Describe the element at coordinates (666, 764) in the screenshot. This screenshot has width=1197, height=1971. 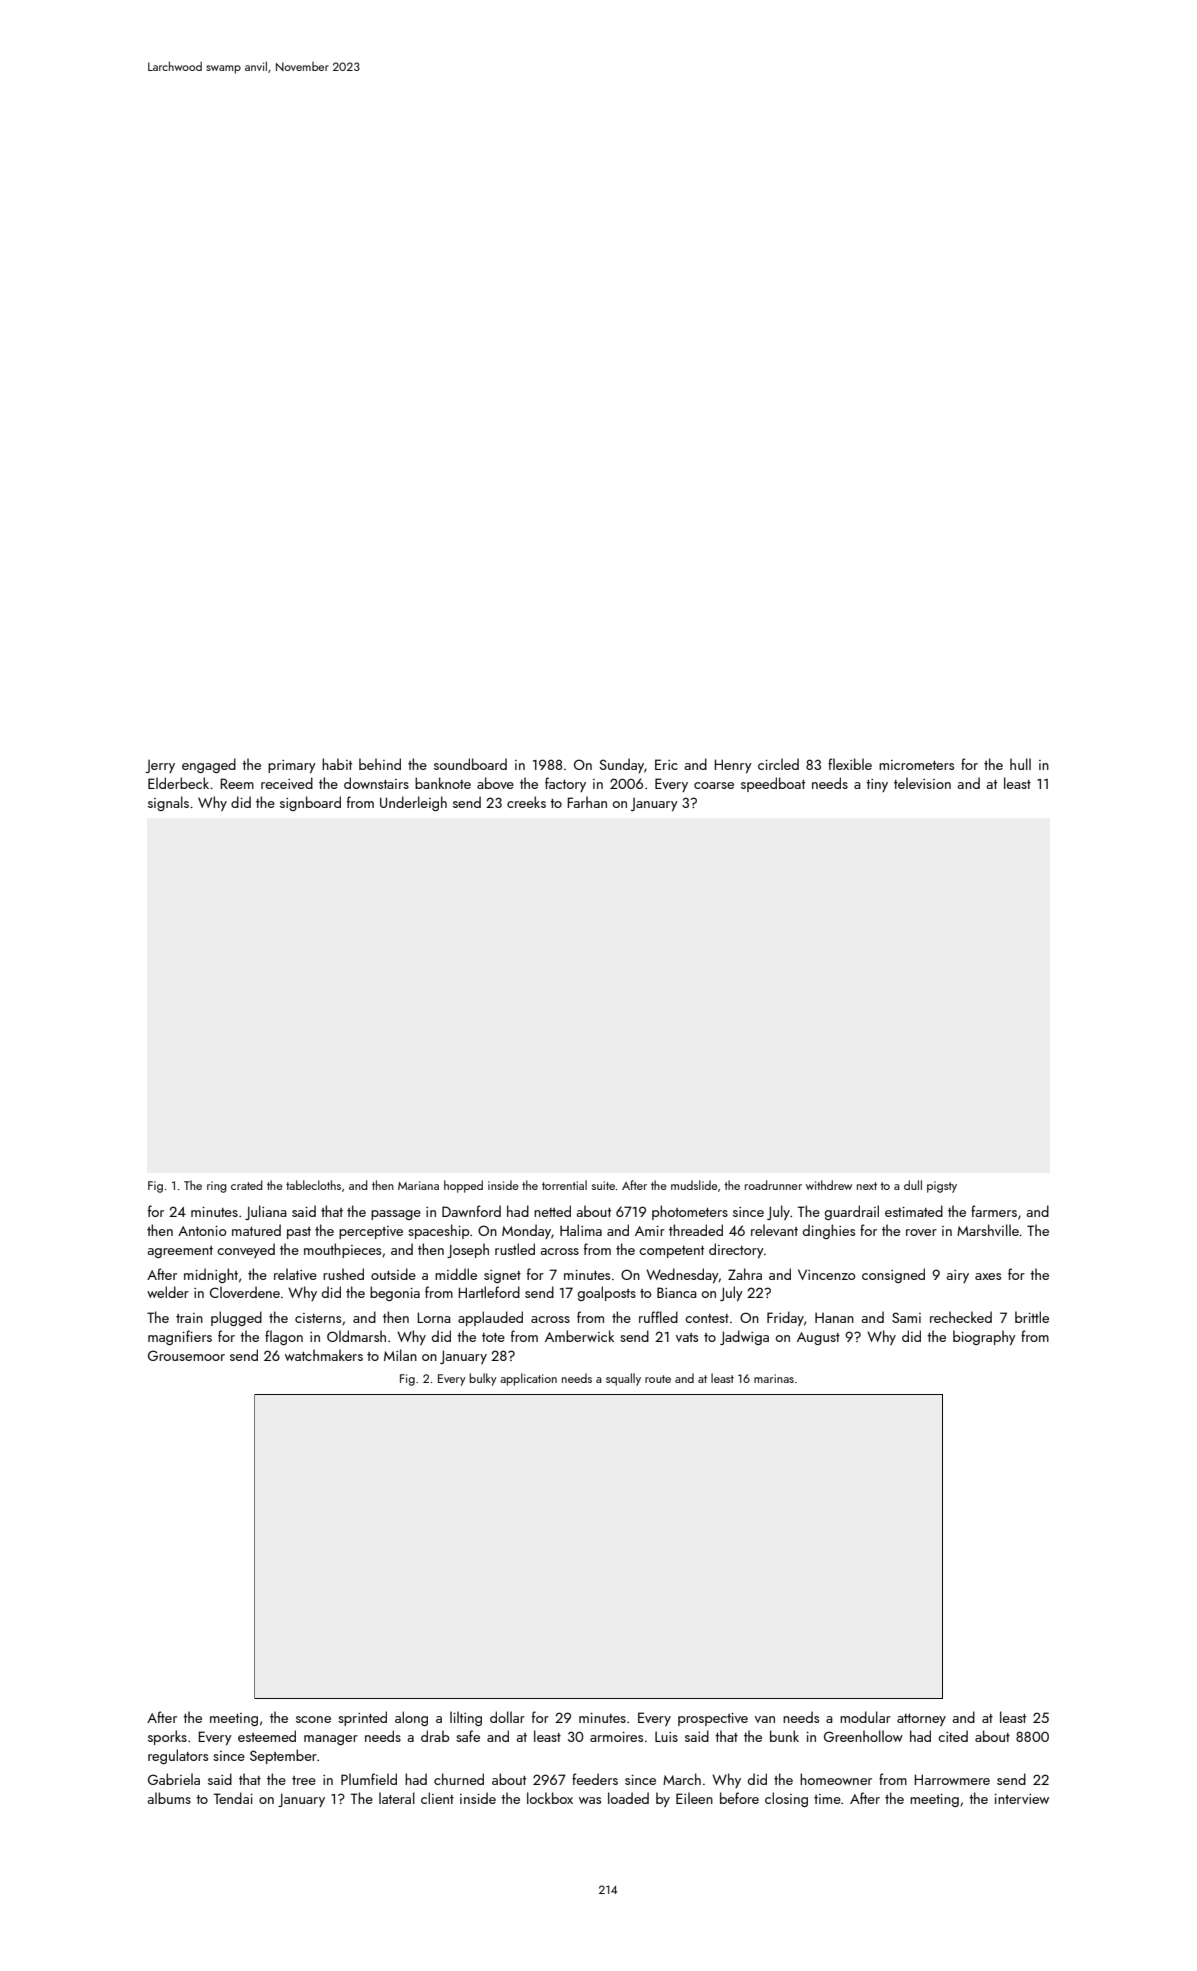
I see `Eric` at that location.
